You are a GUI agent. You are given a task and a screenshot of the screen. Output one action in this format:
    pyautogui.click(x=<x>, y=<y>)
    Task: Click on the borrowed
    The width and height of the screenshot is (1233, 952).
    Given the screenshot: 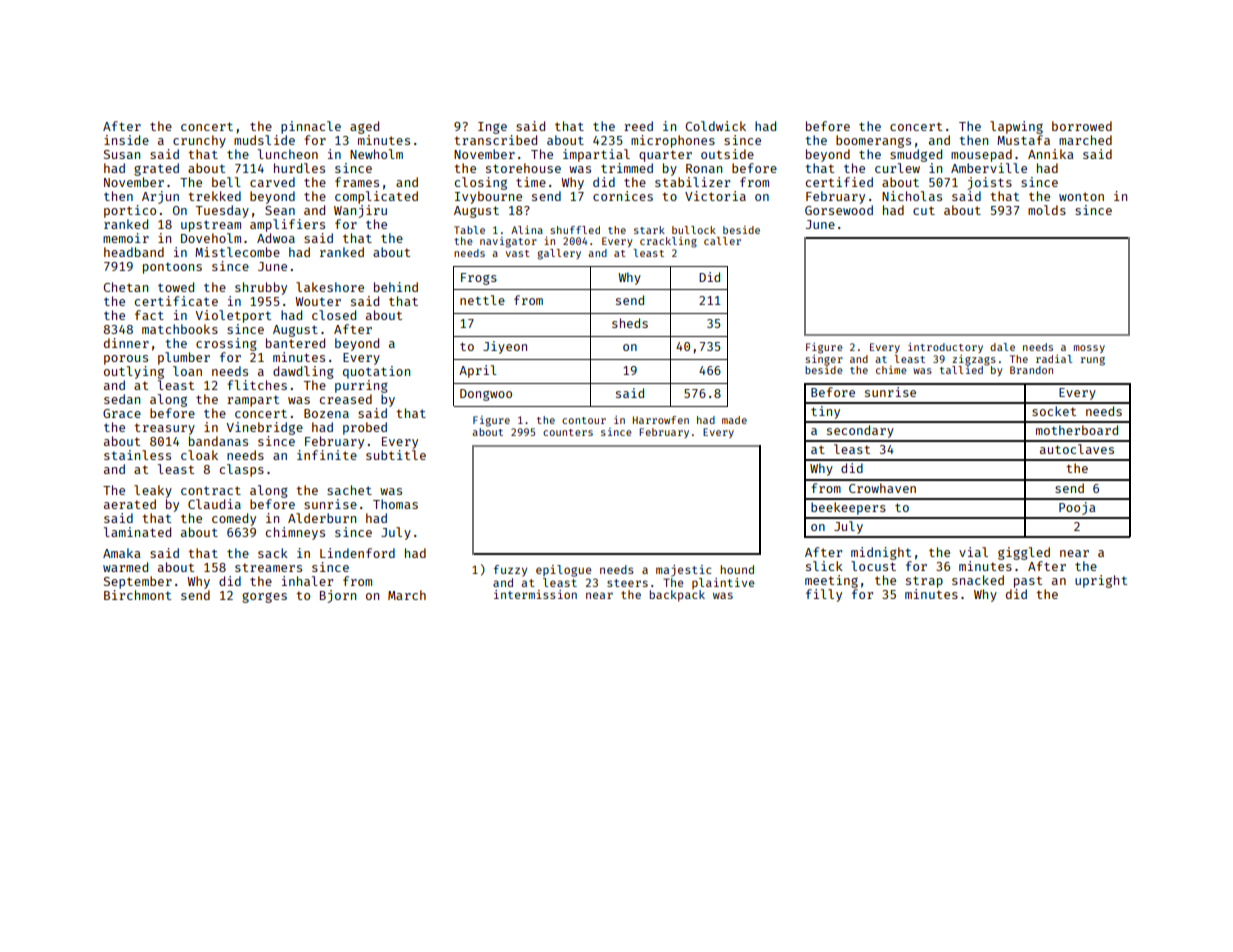 What is the action you would take?
    pyautogui.click(x=1082, y=126)
